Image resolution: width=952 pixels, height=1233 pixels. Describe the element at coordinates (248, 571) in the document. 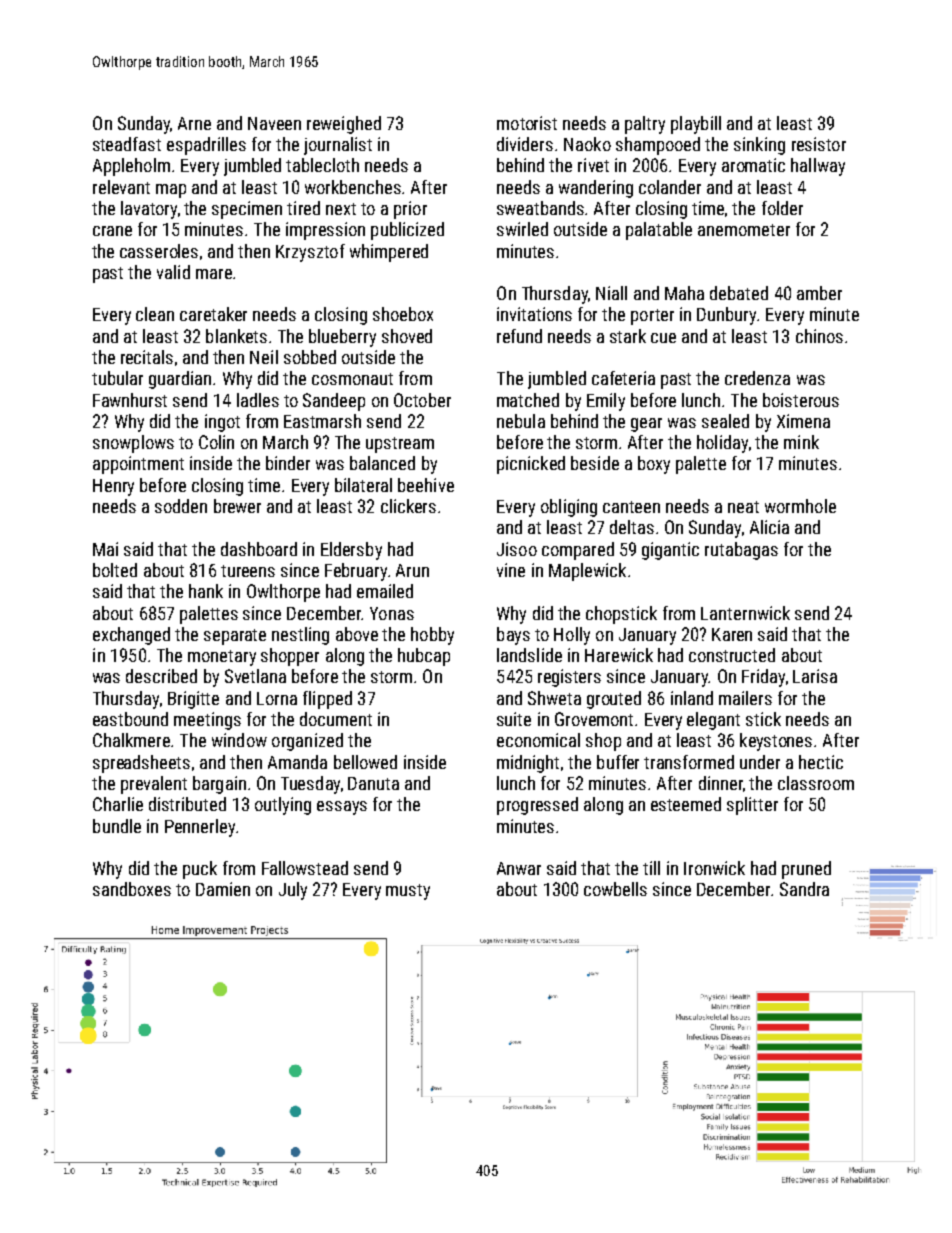

I see `tureens` at that location.
